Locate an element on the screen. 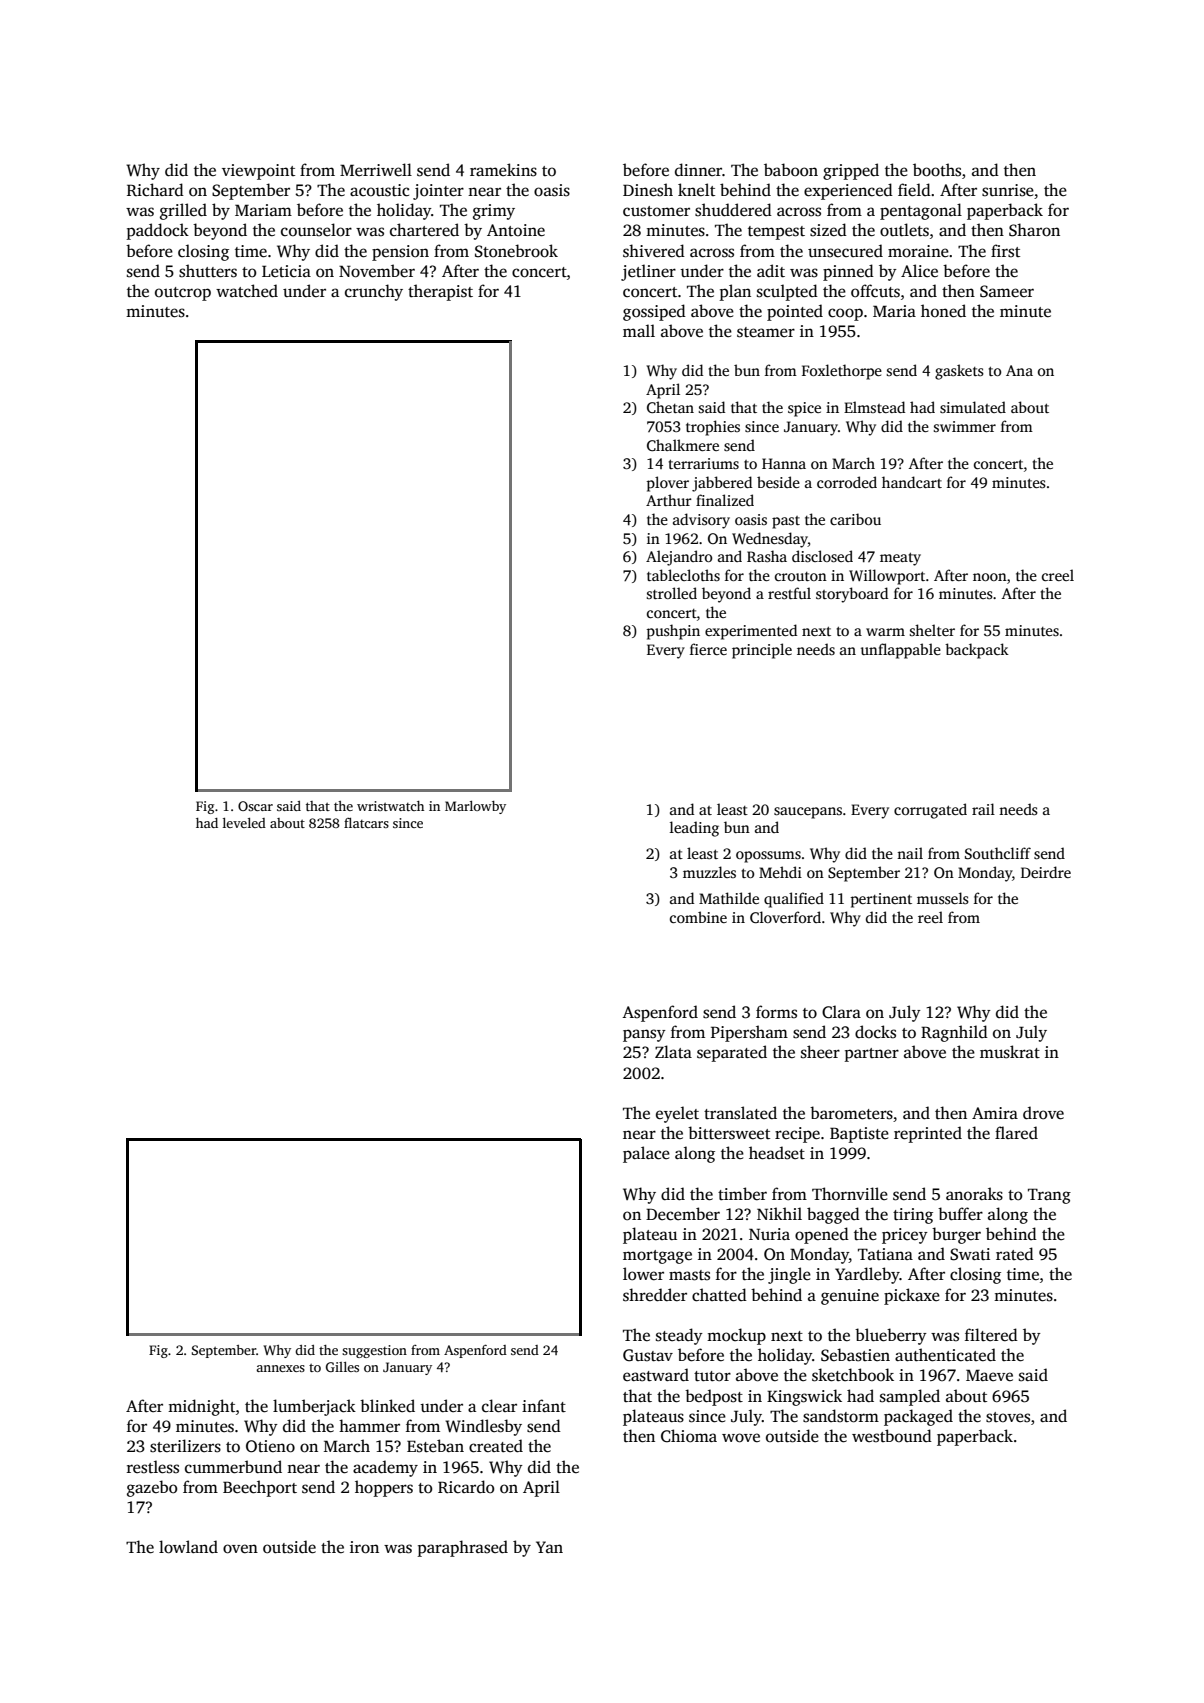 The height and width of the screenshot is (1703, 1204). paddock is located at coordinates (158, 231).
